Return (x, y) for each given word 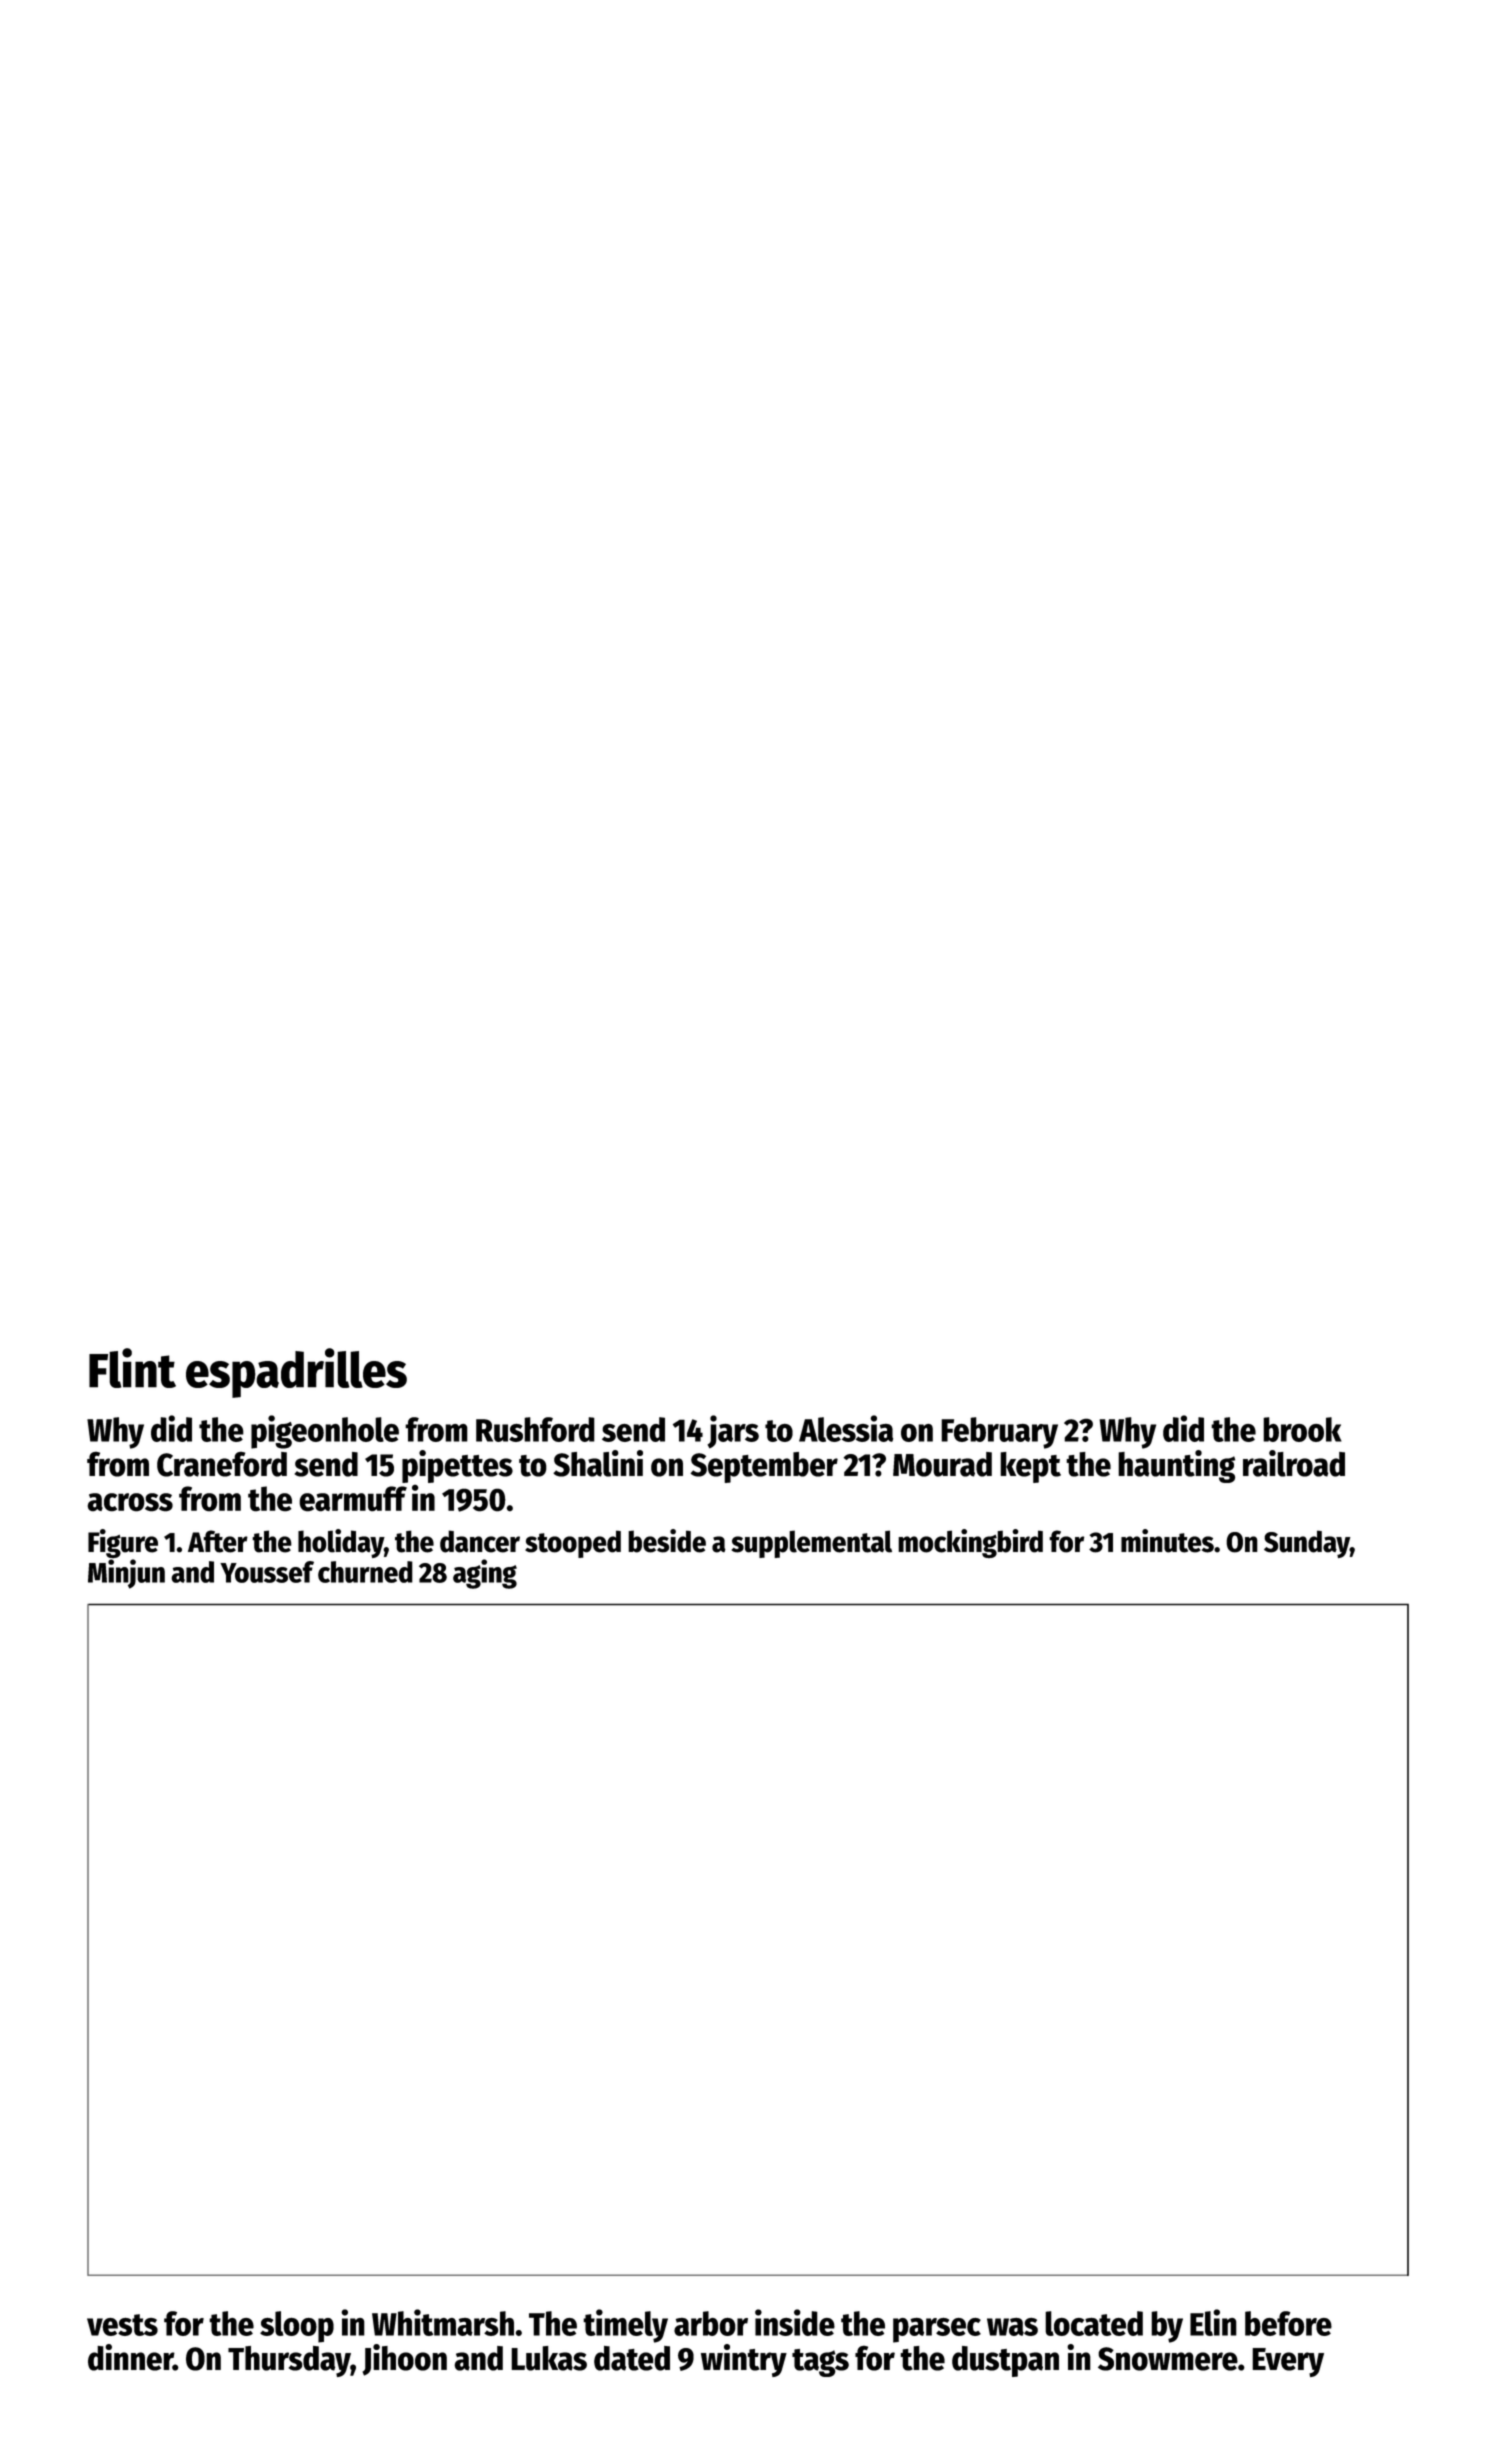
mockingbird (970, 1543)
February (999, 1433)
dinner (130, 2357)
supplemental (812, 1544)
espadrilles (296, 1373)
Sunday (1307, 1544)
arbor (711, 2323)
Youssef (267, 1572)
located (1094, 2323)
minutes (1167, 1541)
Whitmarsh (443, 2322)
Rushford (535, 1429)
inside (795, 2322)
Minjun (126, 1574)
